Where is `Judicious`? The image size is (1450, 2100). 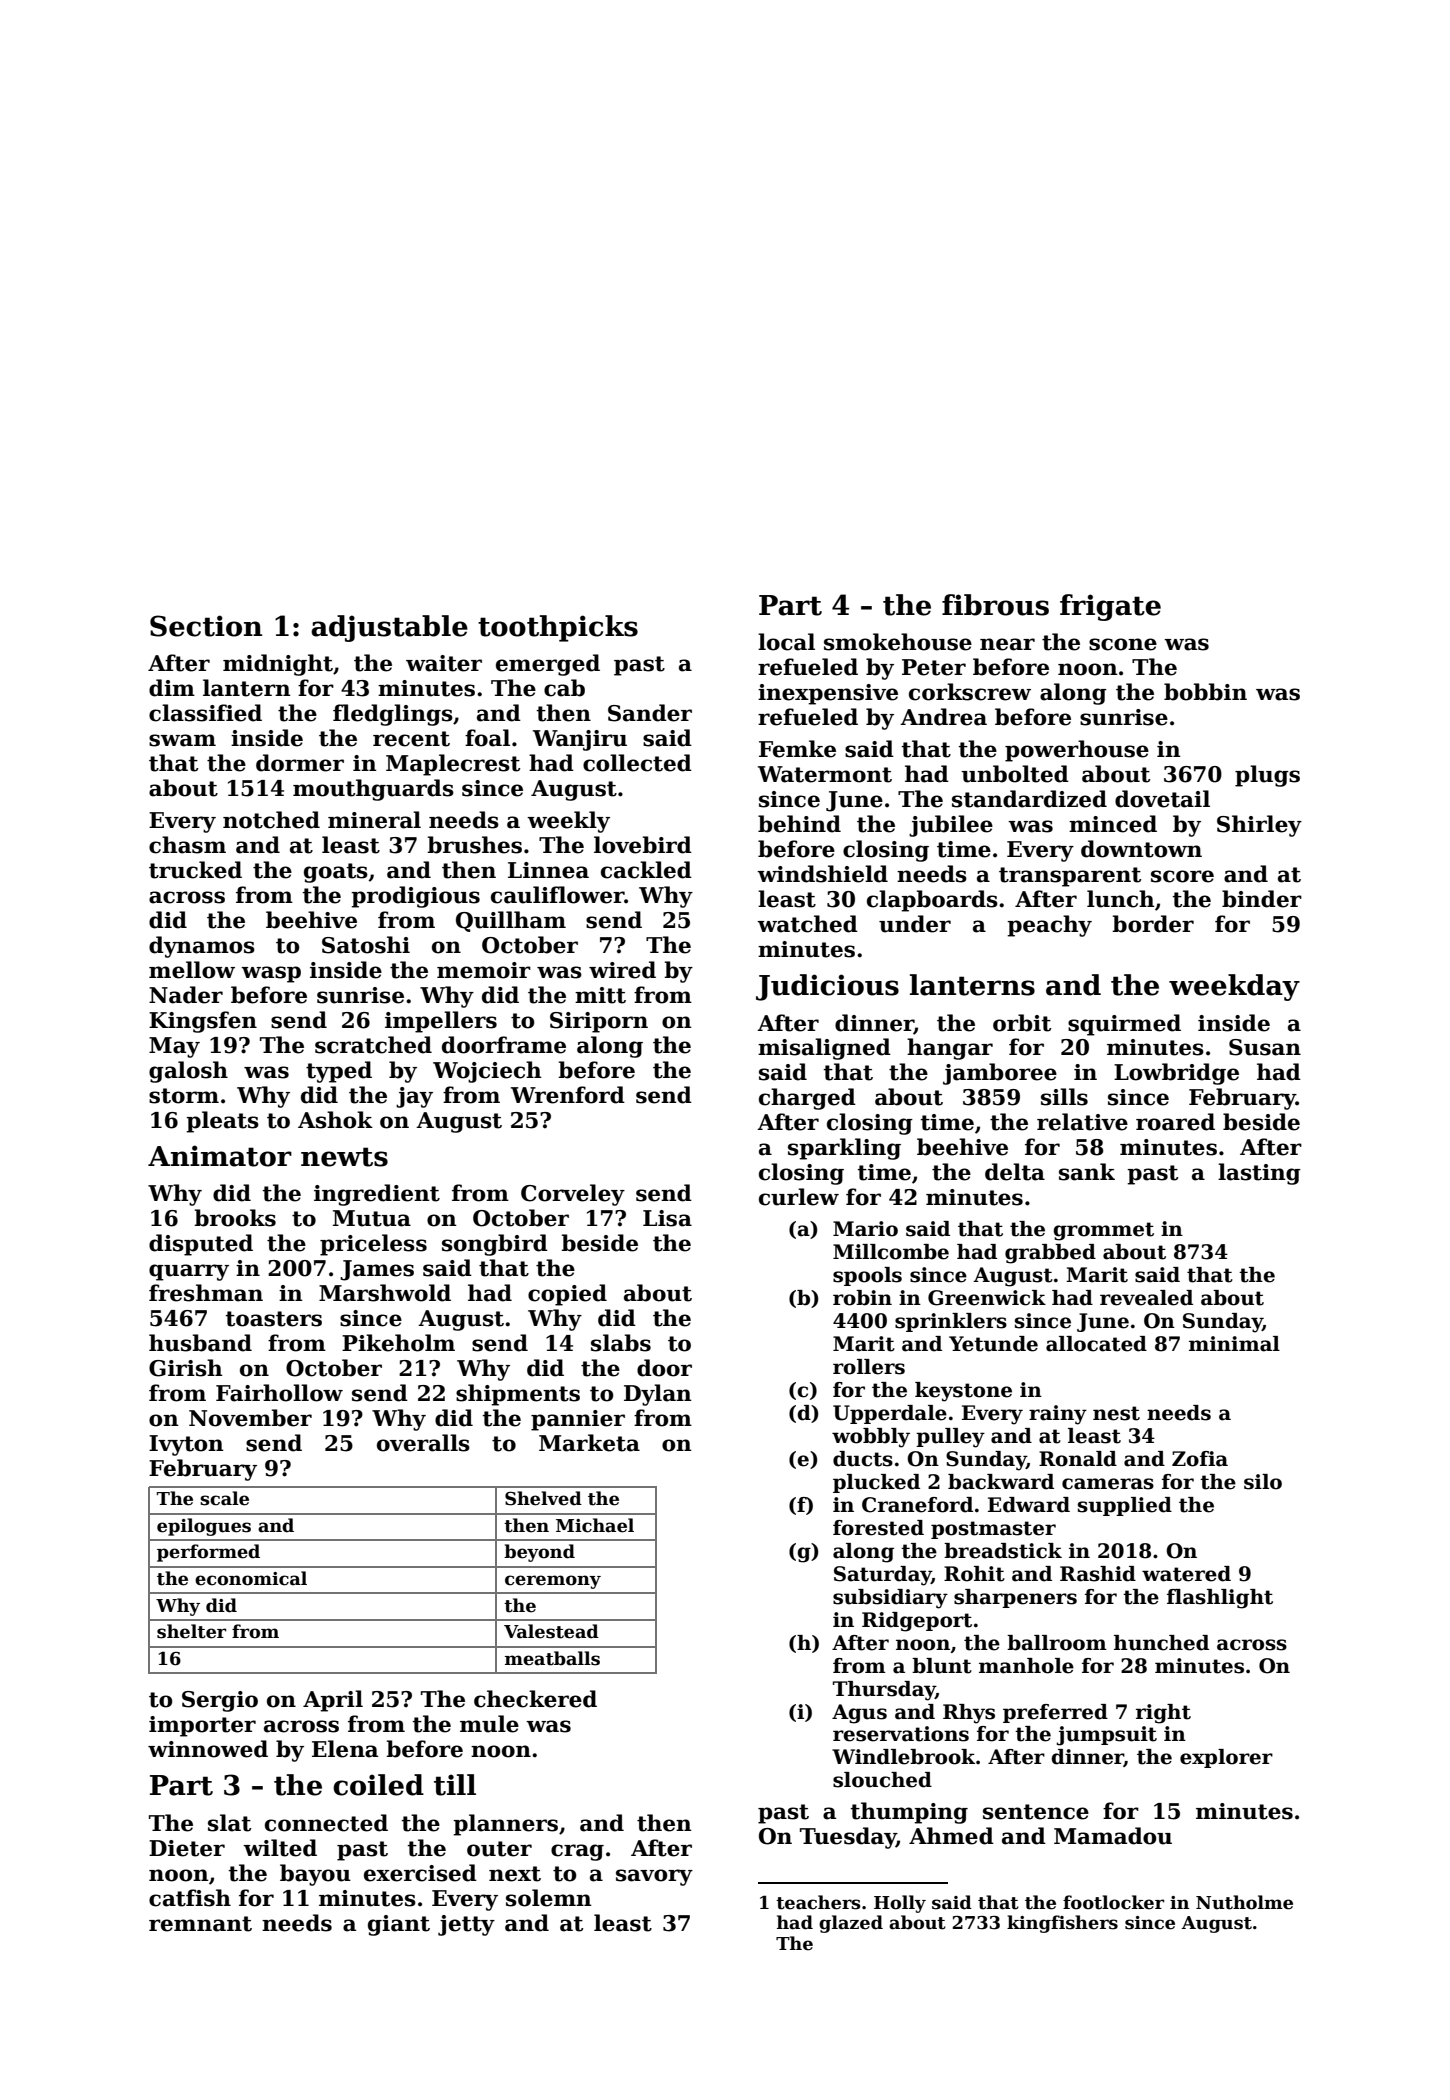
Judicious is located at coordinates (827, 987).
